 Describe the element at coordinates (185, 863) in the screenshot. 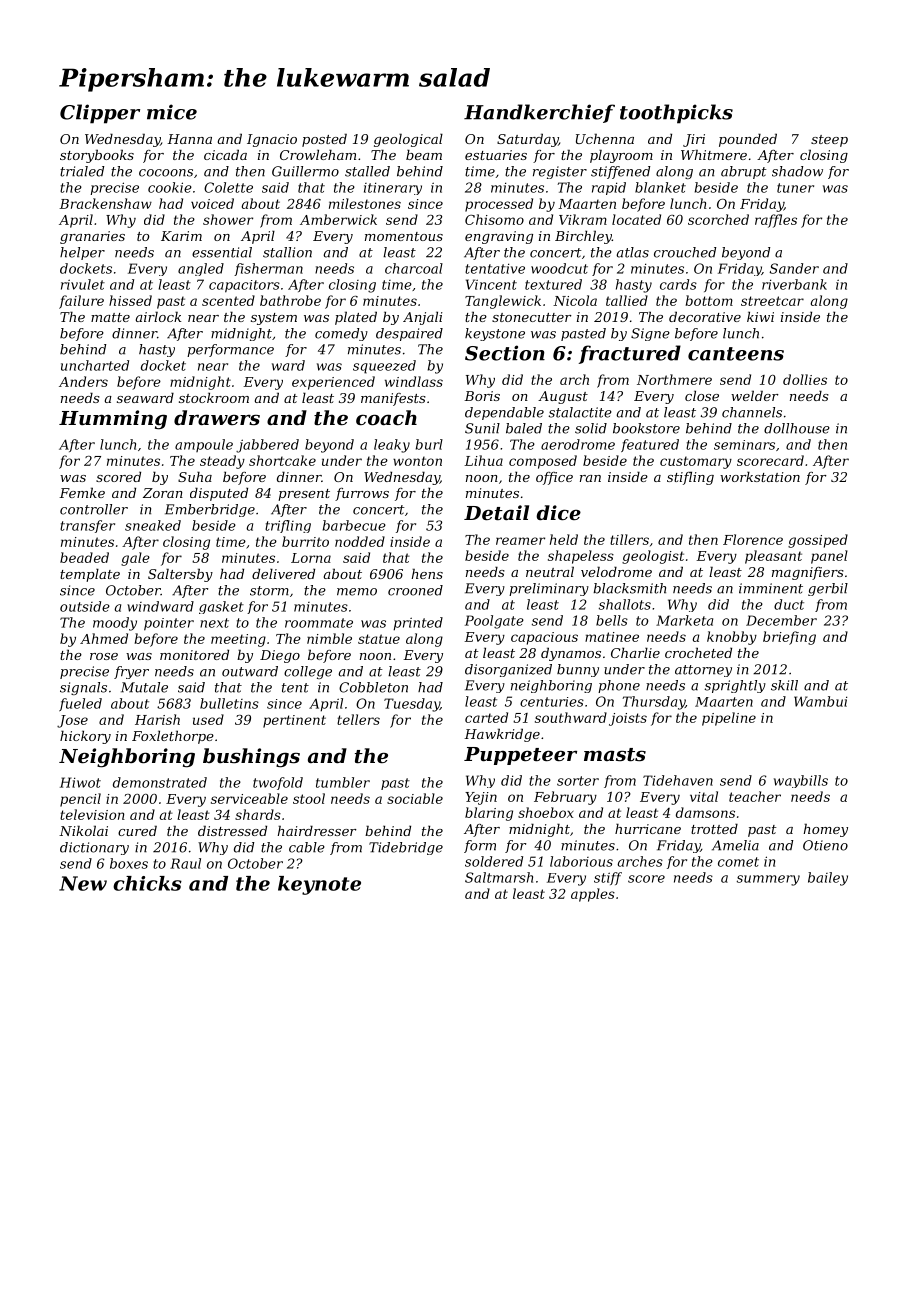

I see `Raul` at that location.
